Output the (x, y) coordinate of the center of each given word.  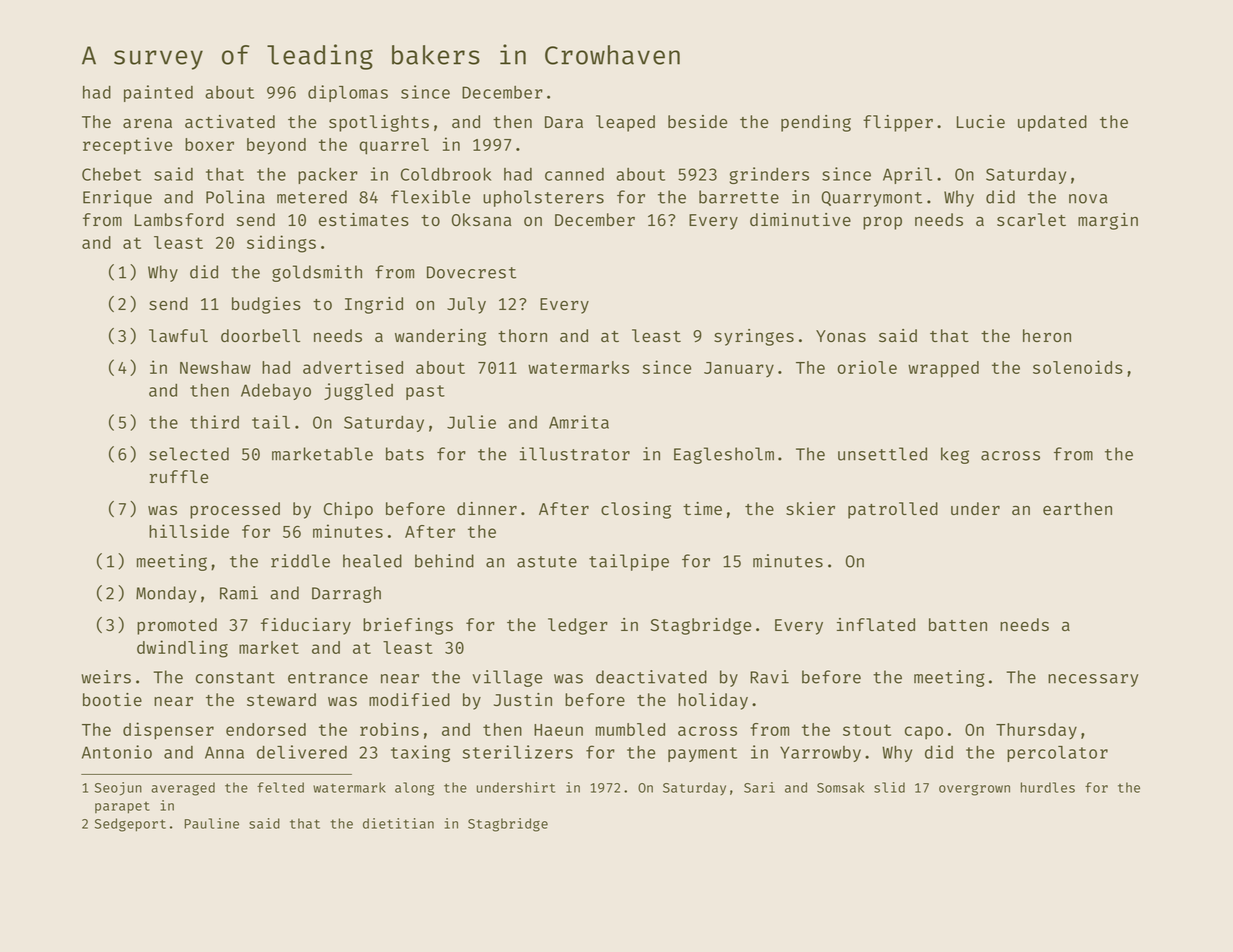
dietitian (398, 823)
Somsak (840, 787)
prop (882, 223)
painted (158, 93)
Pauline (212, 823)
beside (697, 121)
